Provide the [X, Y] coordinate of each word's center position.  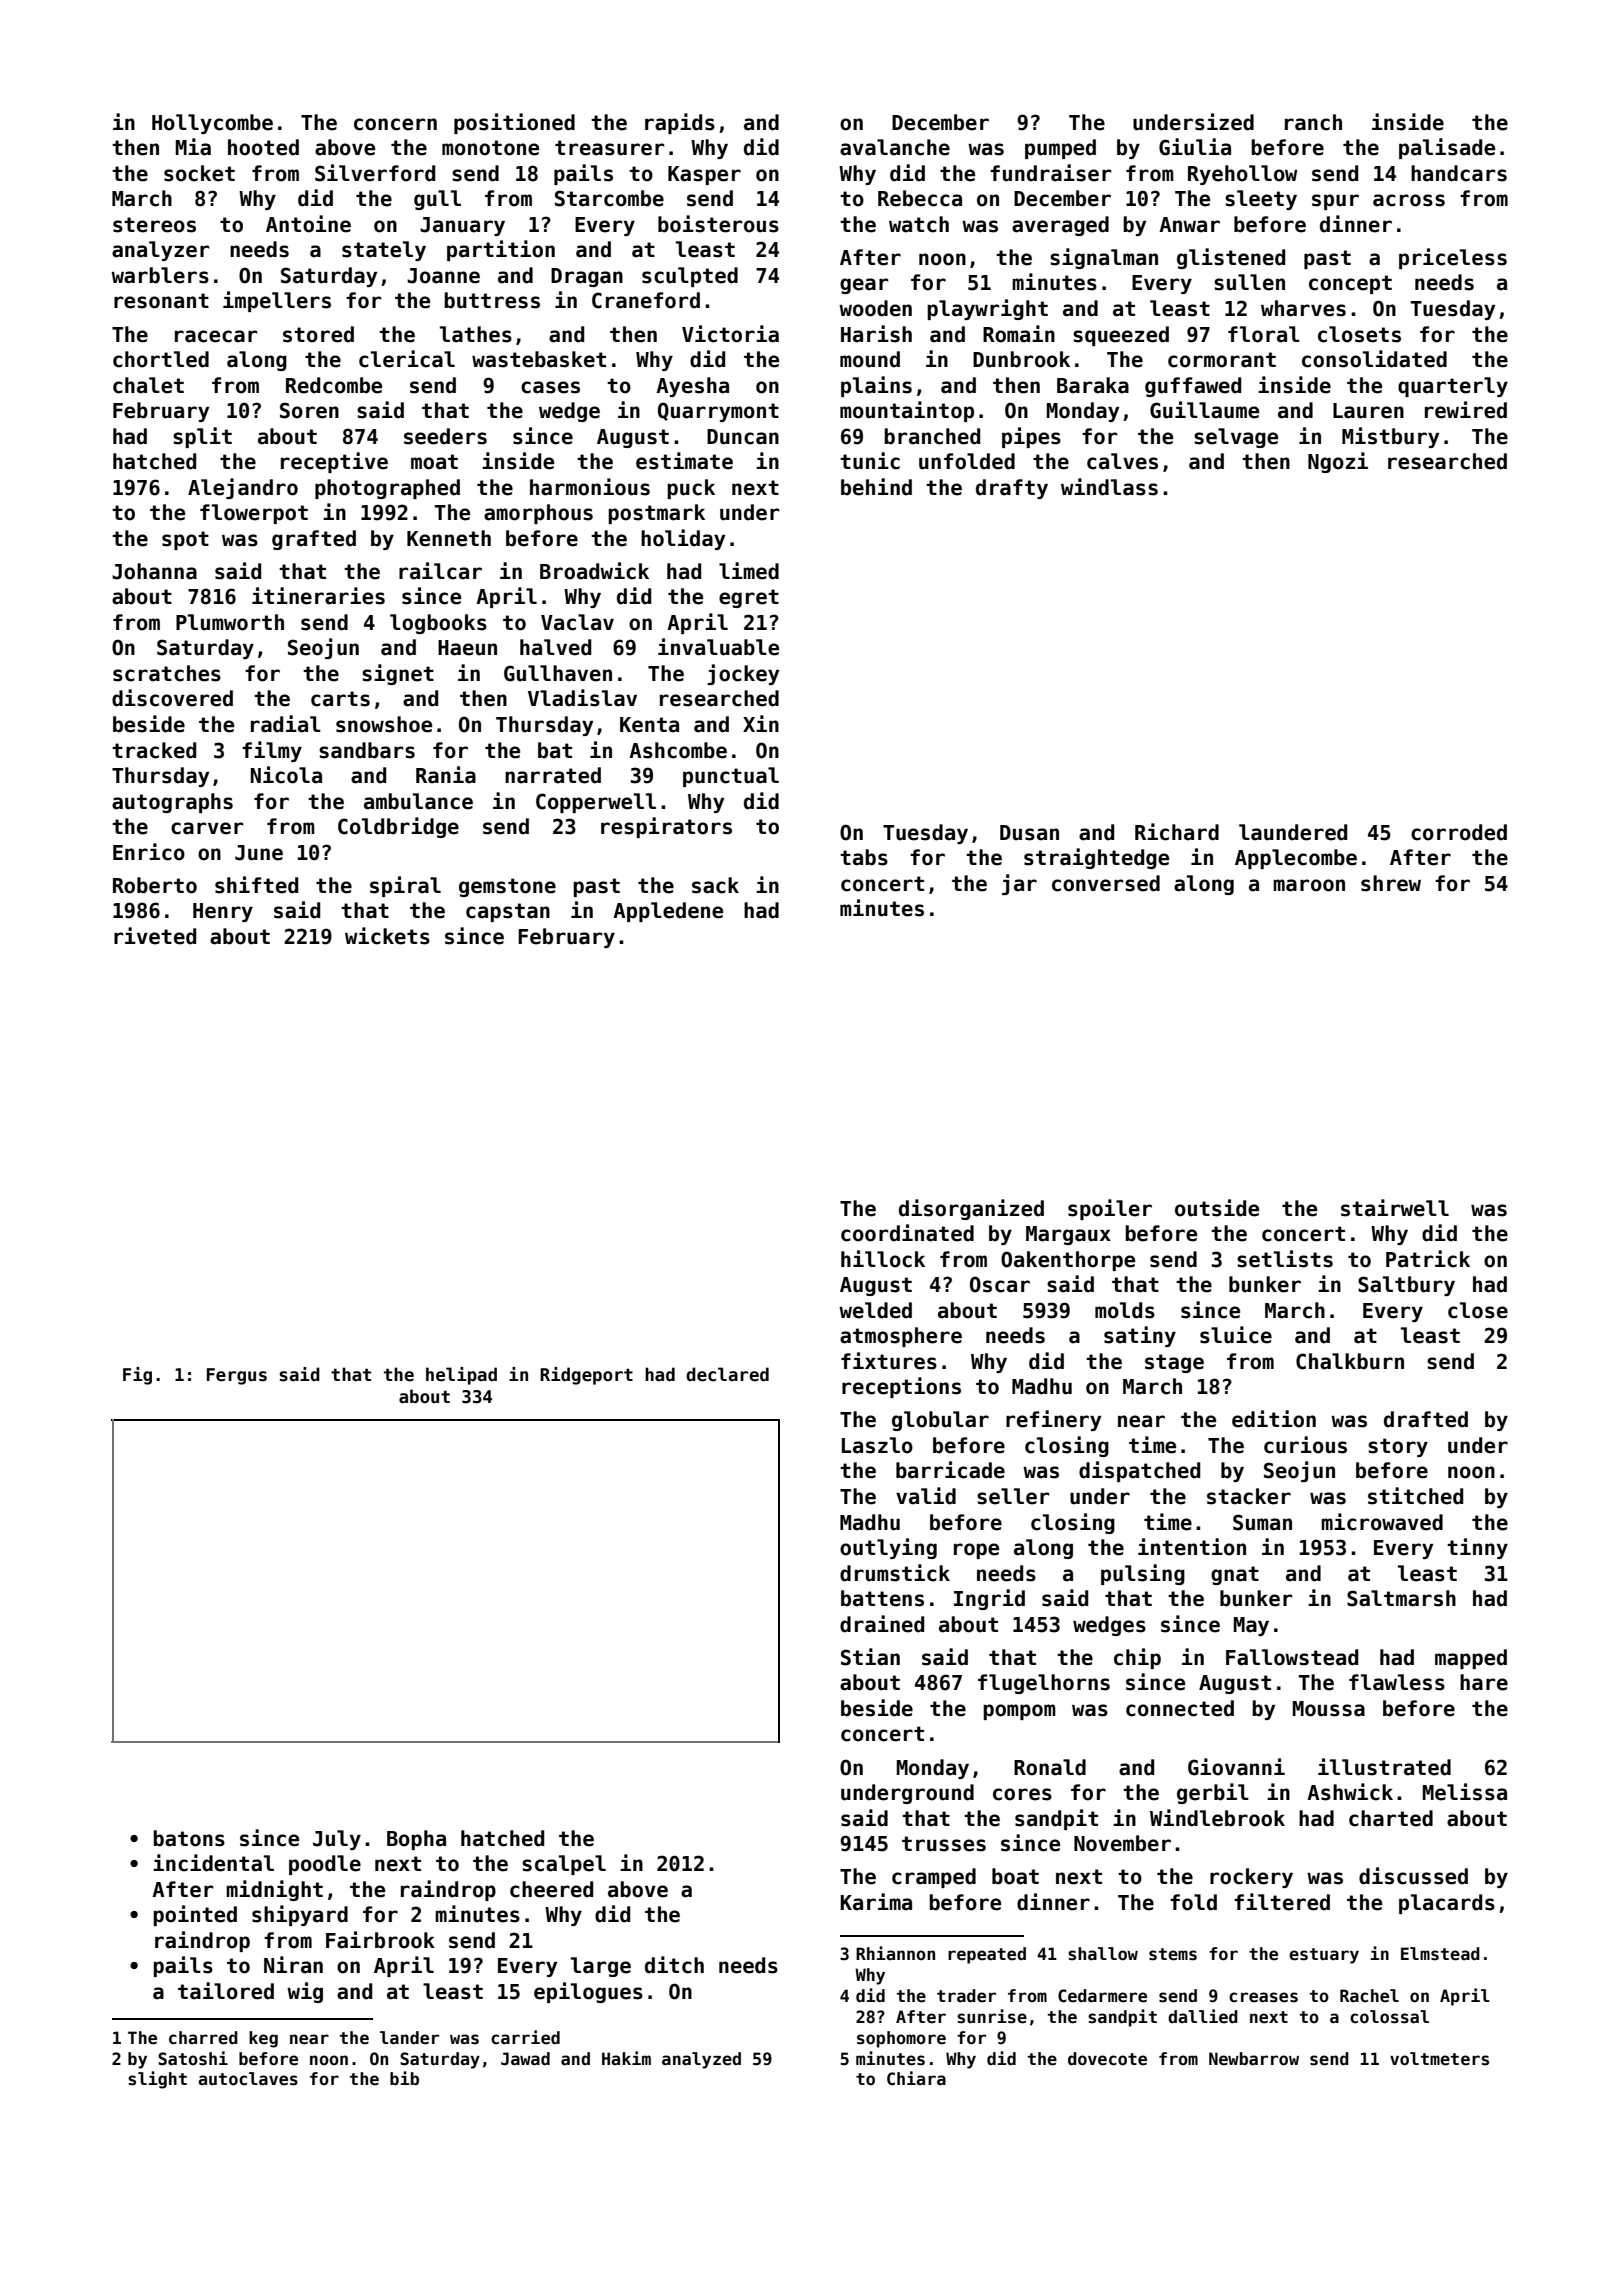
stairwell [1395, 1208]
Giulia [1195, 147]
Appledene [668, 912]
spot [185, 540]
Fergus [237, 1376]
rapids [680, 123]
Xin [761, 723]
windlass [1109, 487]
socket [199, 173]
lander [409, 2038]
